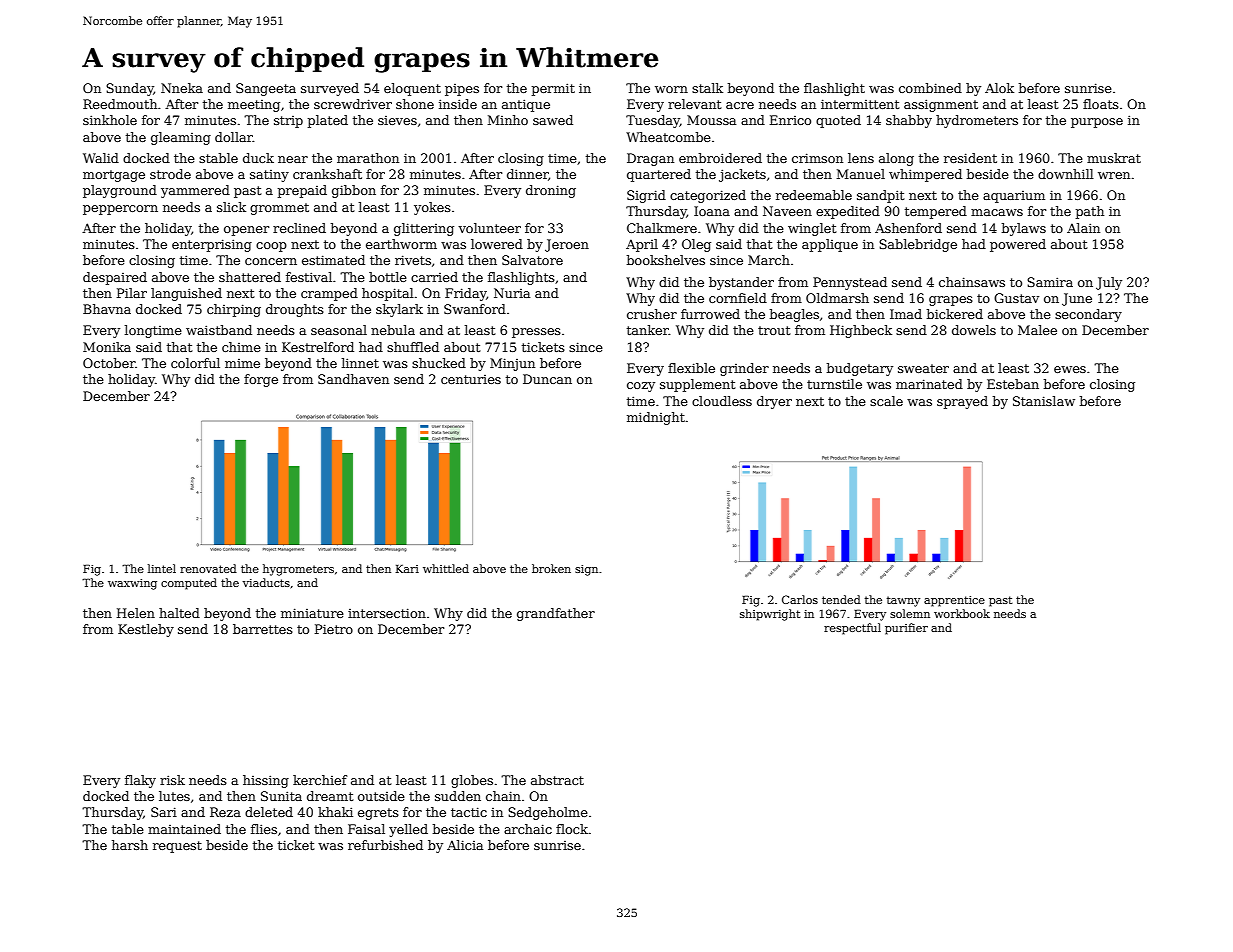 The width and height of the screenshot is (1233, 952). What do you see at coordinates (557, 780) in the screenshot?
I see `abstract` at bounding box center [557, 780].
